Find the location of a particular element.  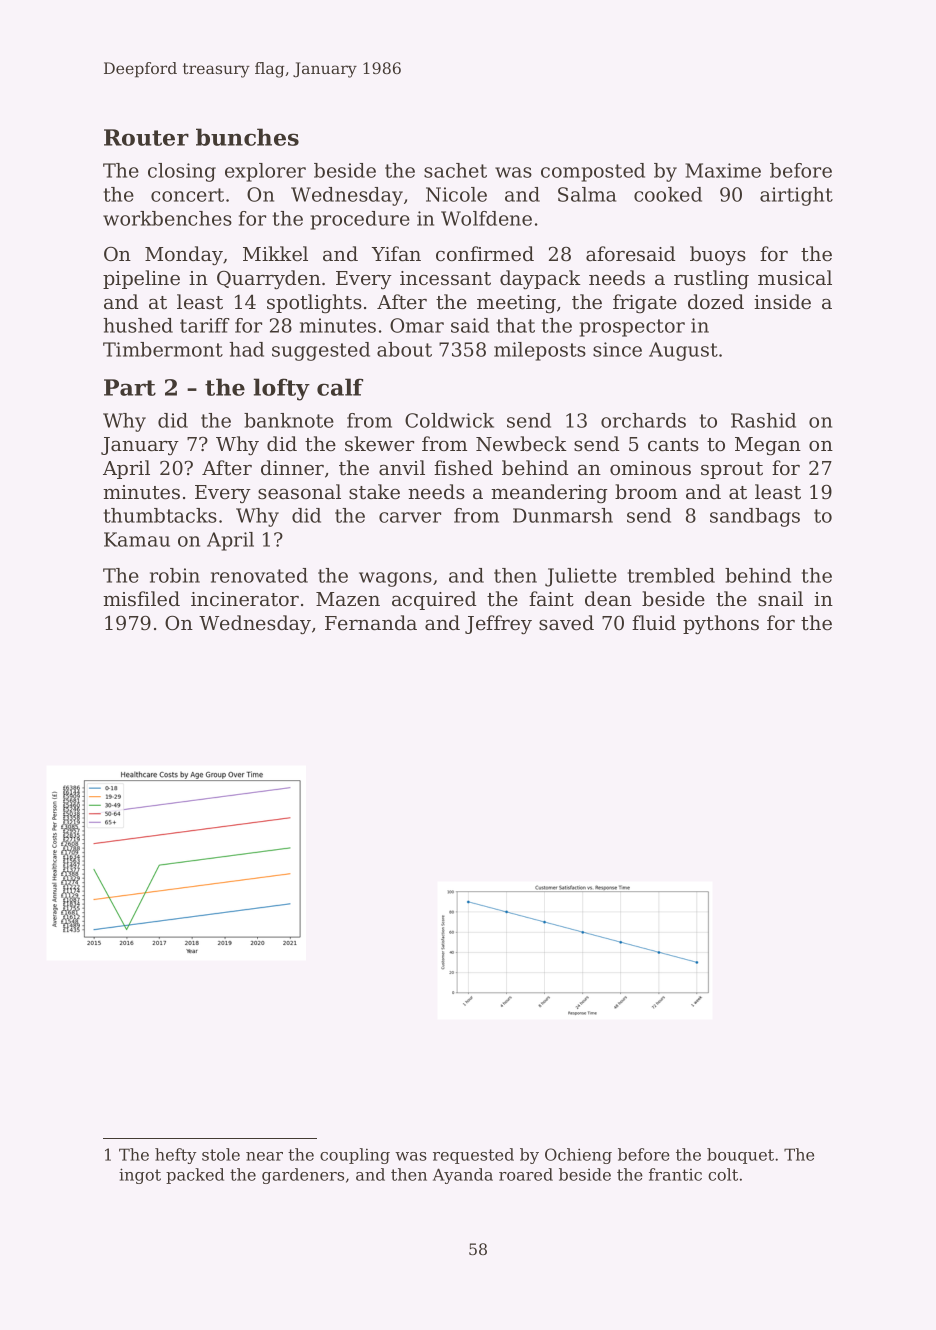

hefty is located at coordinates (176, 1156).
